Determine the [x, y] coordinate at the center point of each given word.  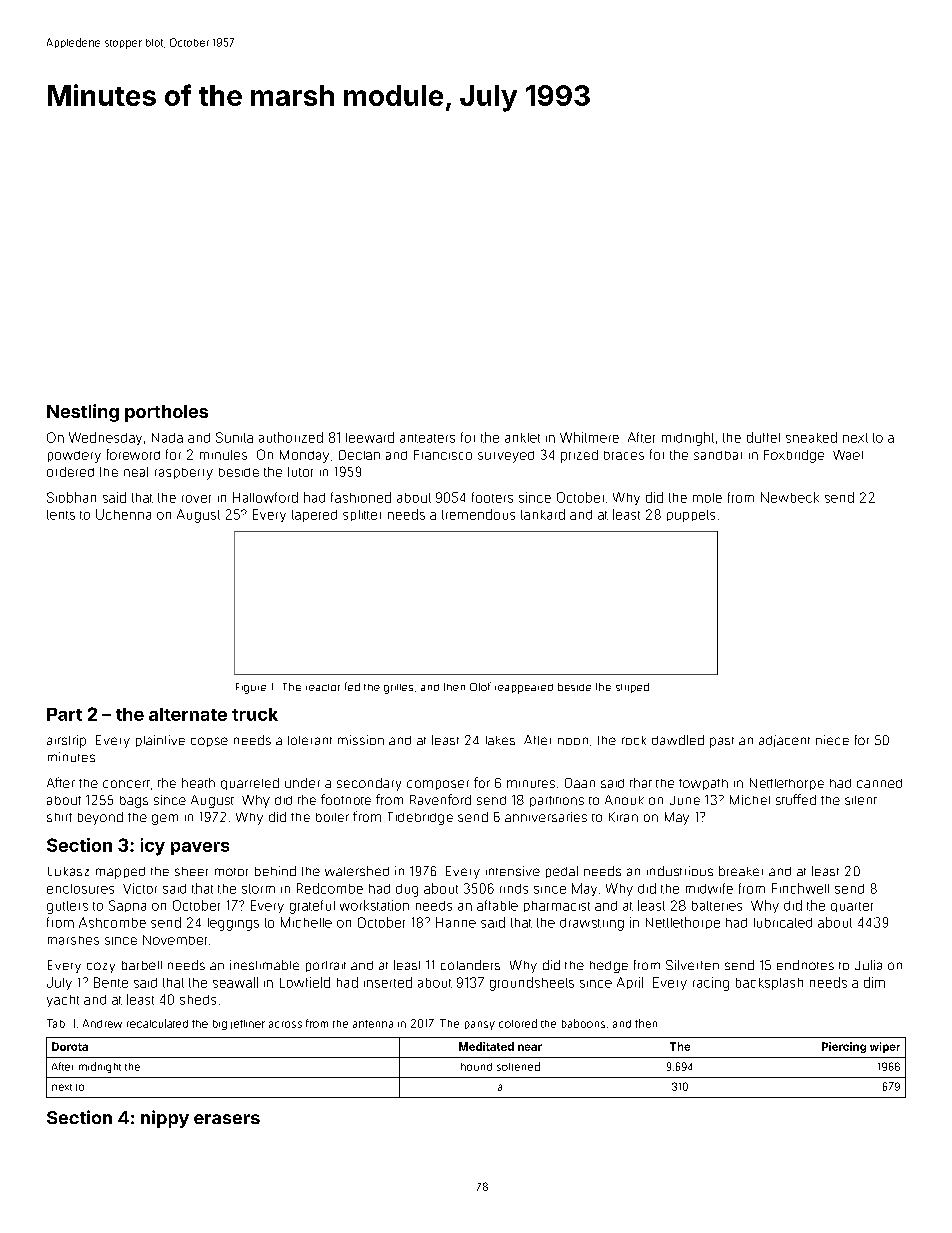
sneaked [811, 437]
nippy [165, 1119]
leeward [370, 437]
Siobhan [71, 497]
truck [255, 714]
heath [198, 783]
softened [518, 1066]
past [722, 742]
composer [438, 785]
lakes [500, 740]
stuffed [796, 799]
